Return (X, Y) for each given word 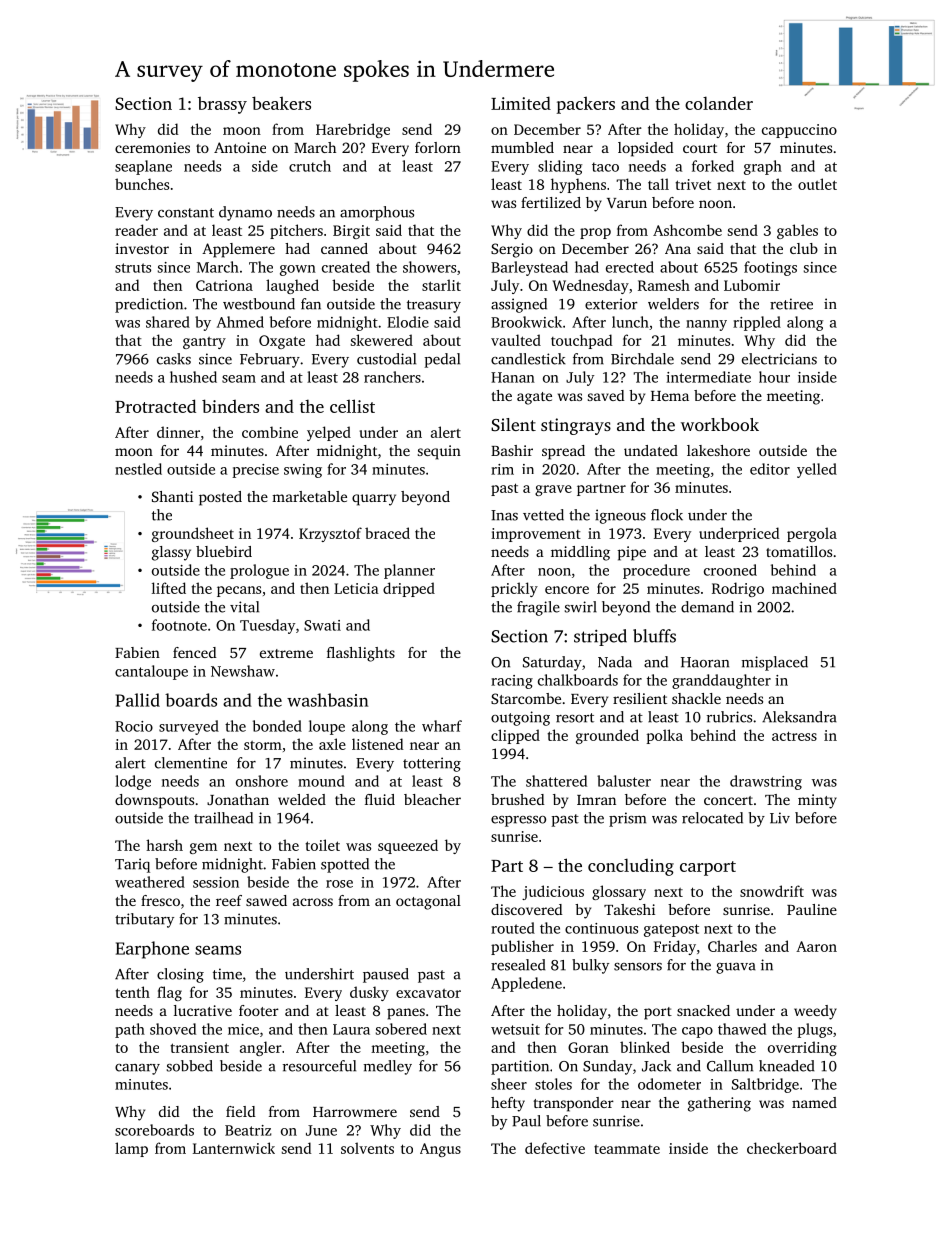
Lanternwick (234, 1148)
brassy (222, 105)
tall (658, 184)
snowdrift (772, 891)
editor (770, 469)
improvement (536, 535)
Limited (521, 103)
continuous (601, 928)
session (216, 882)
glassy (171, 553)
